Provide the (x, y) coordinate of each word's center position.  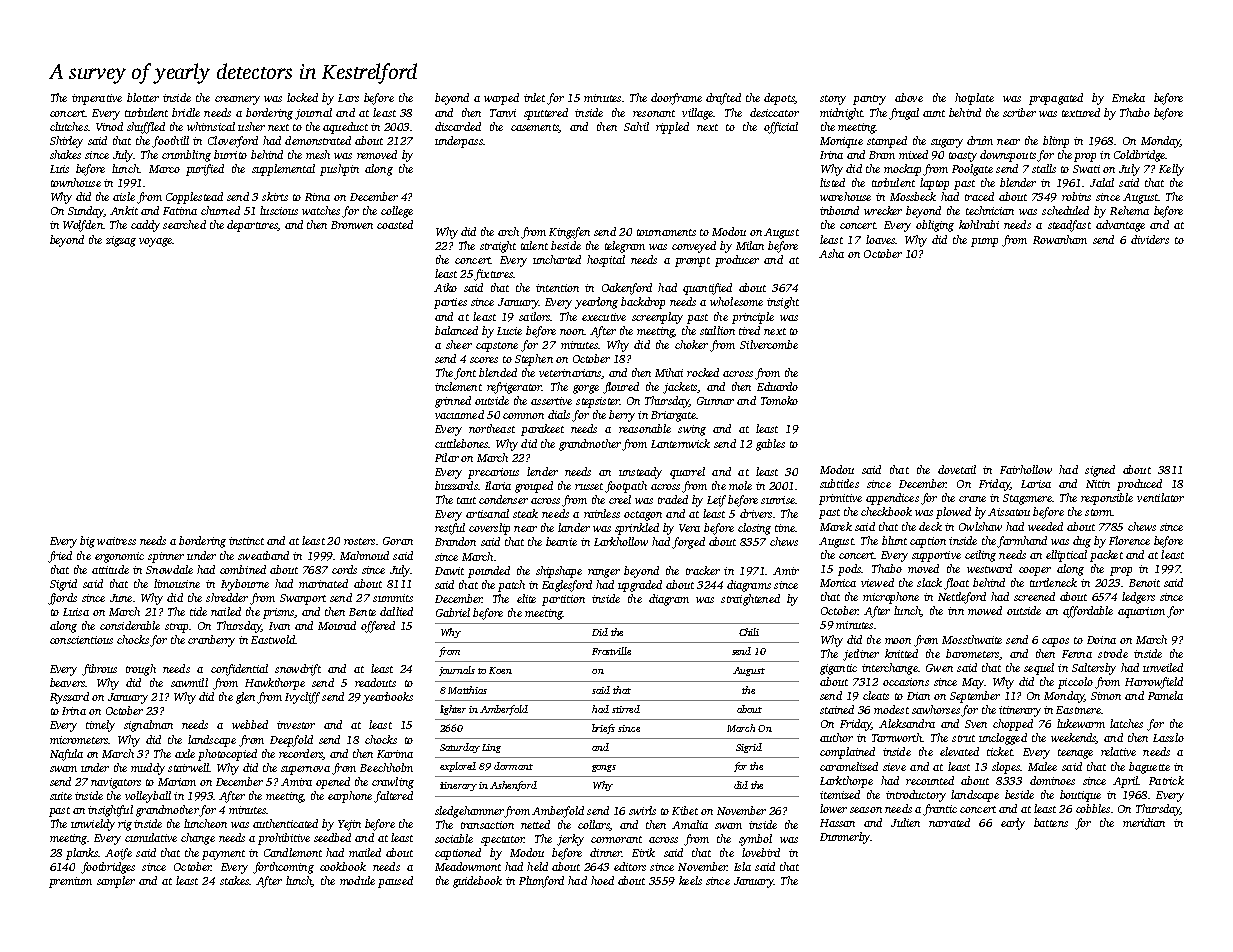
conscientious (81, 640)
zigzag (121, 241)
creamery (237, 100)
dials (559, 414)
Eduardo (777, 386)
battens (1051, 822)
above (909, 97)
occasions (906, 682)
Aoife (118, 854)
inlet (534, 97)
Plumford (541, 882)
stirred (626, 709)
